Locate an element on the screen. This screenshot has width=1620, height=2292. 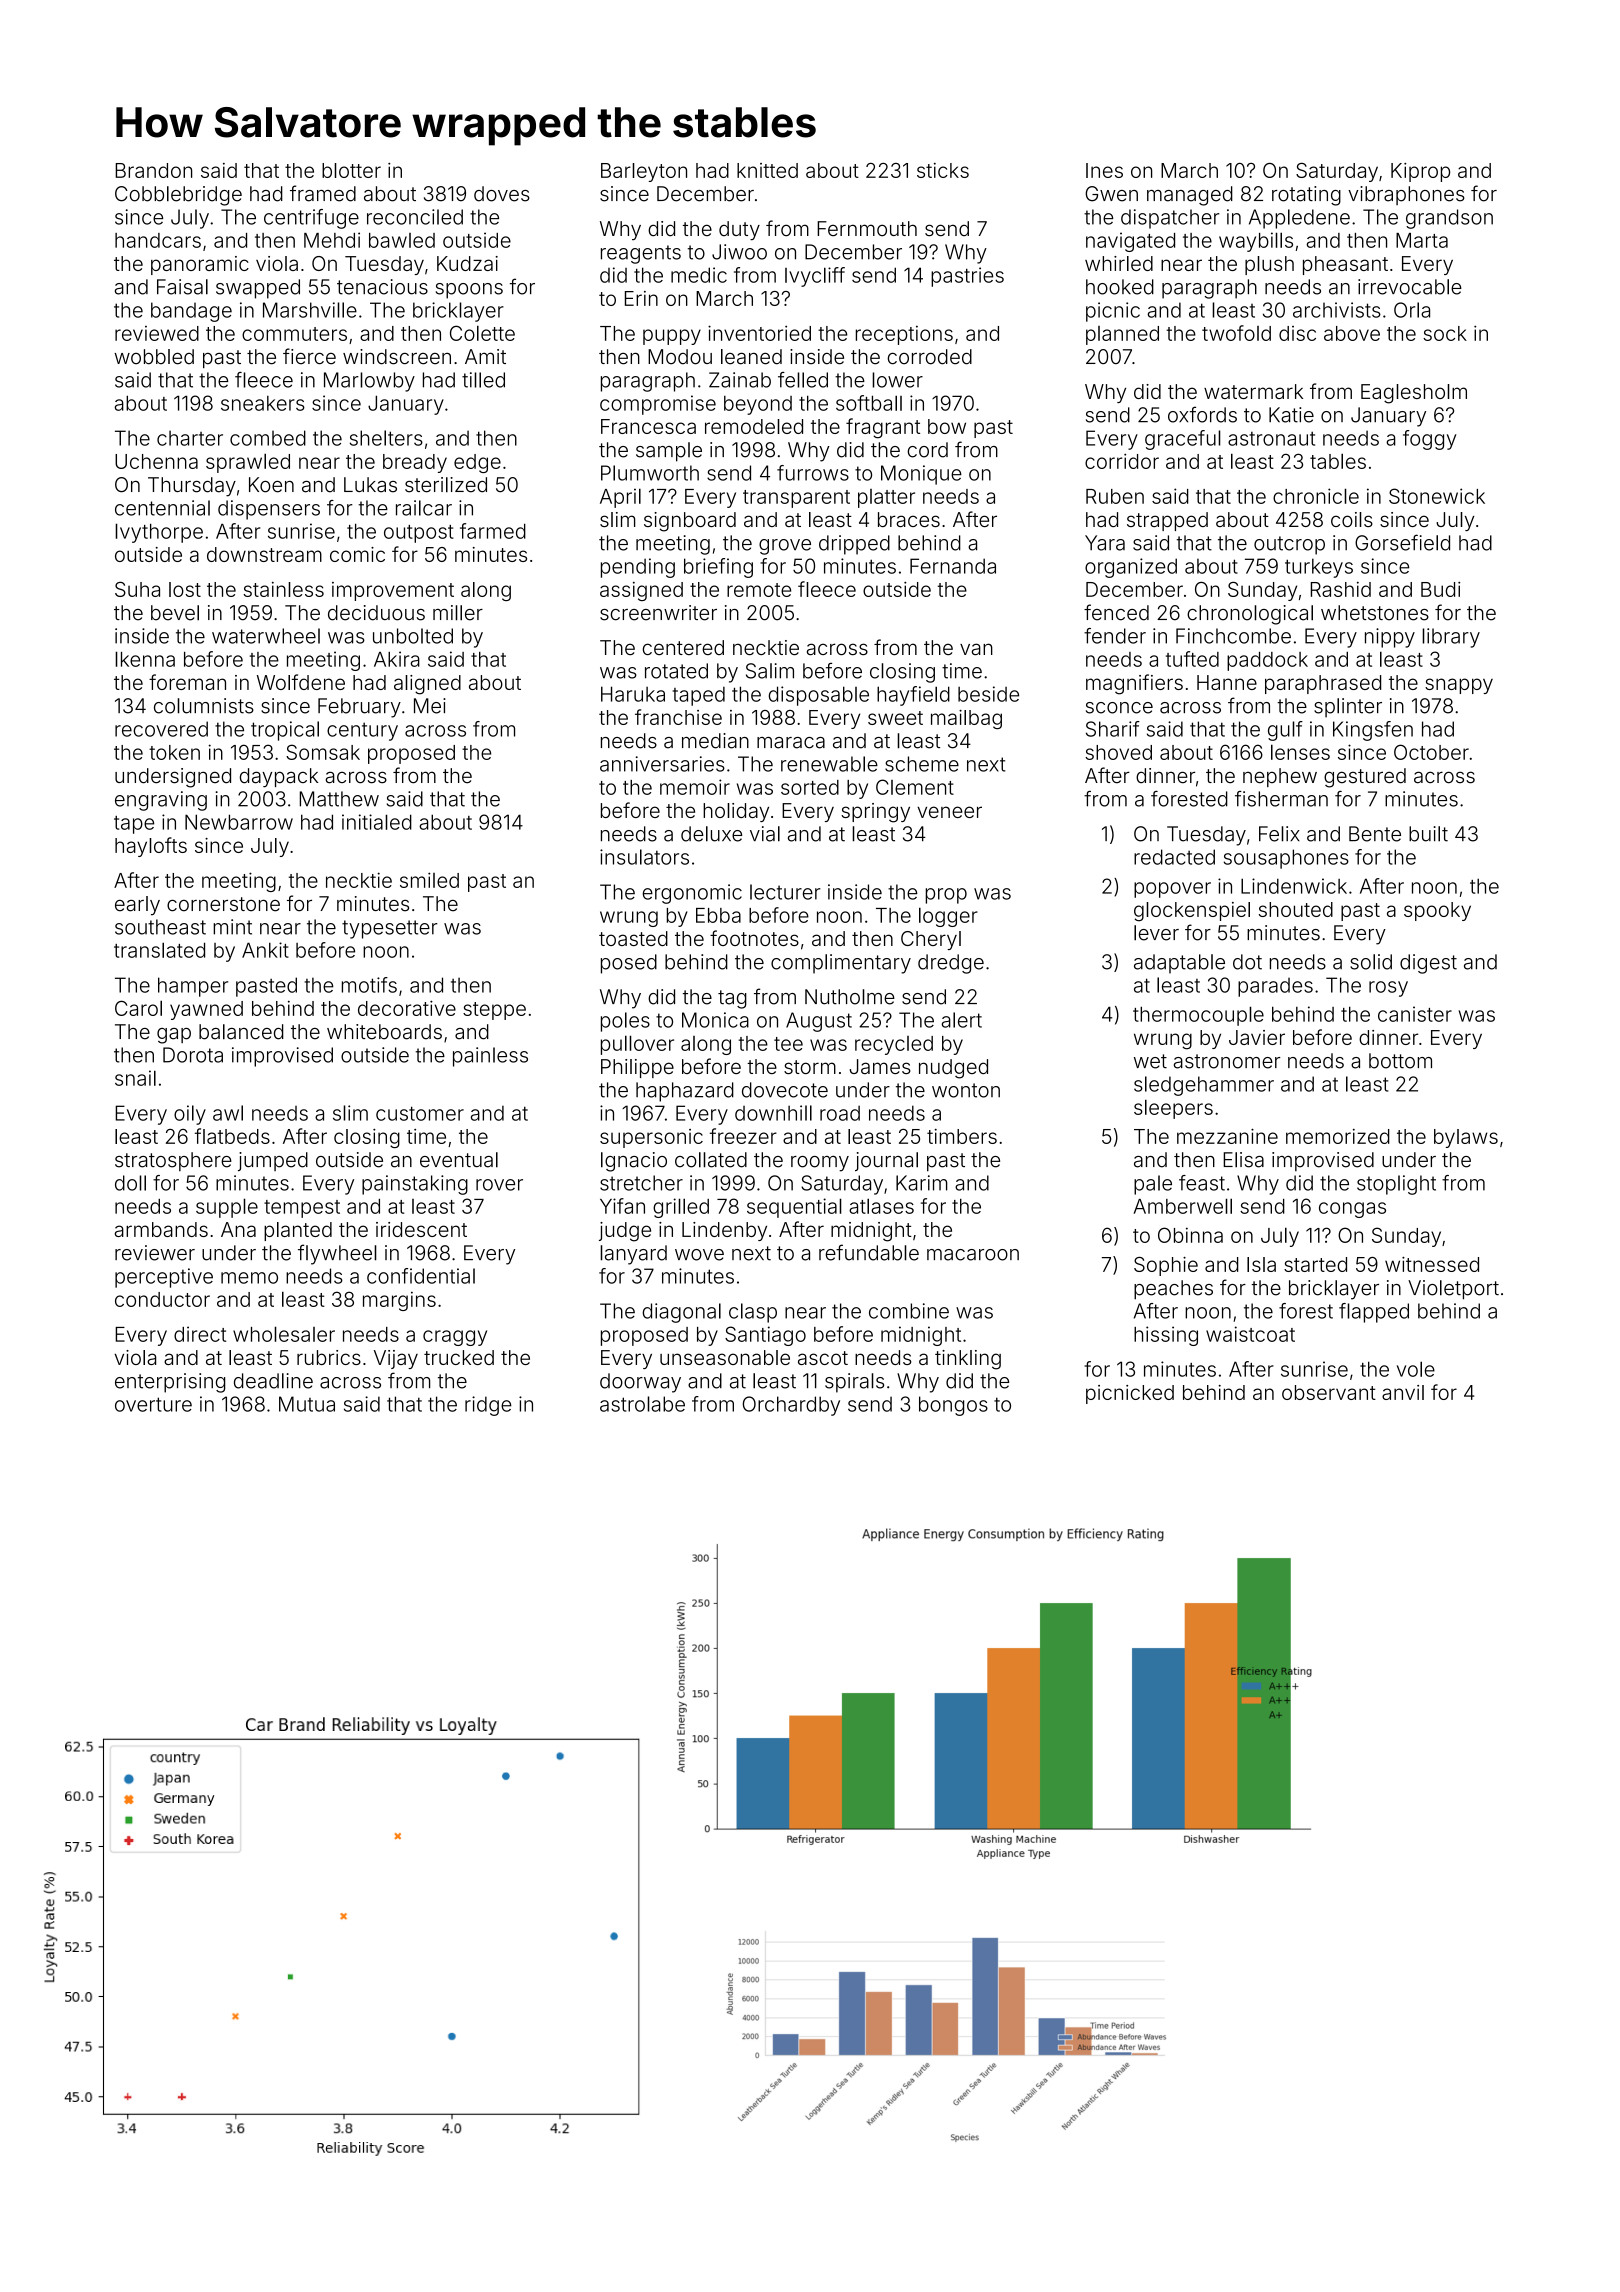
Cheryl is located at coordinates (931, 940).
